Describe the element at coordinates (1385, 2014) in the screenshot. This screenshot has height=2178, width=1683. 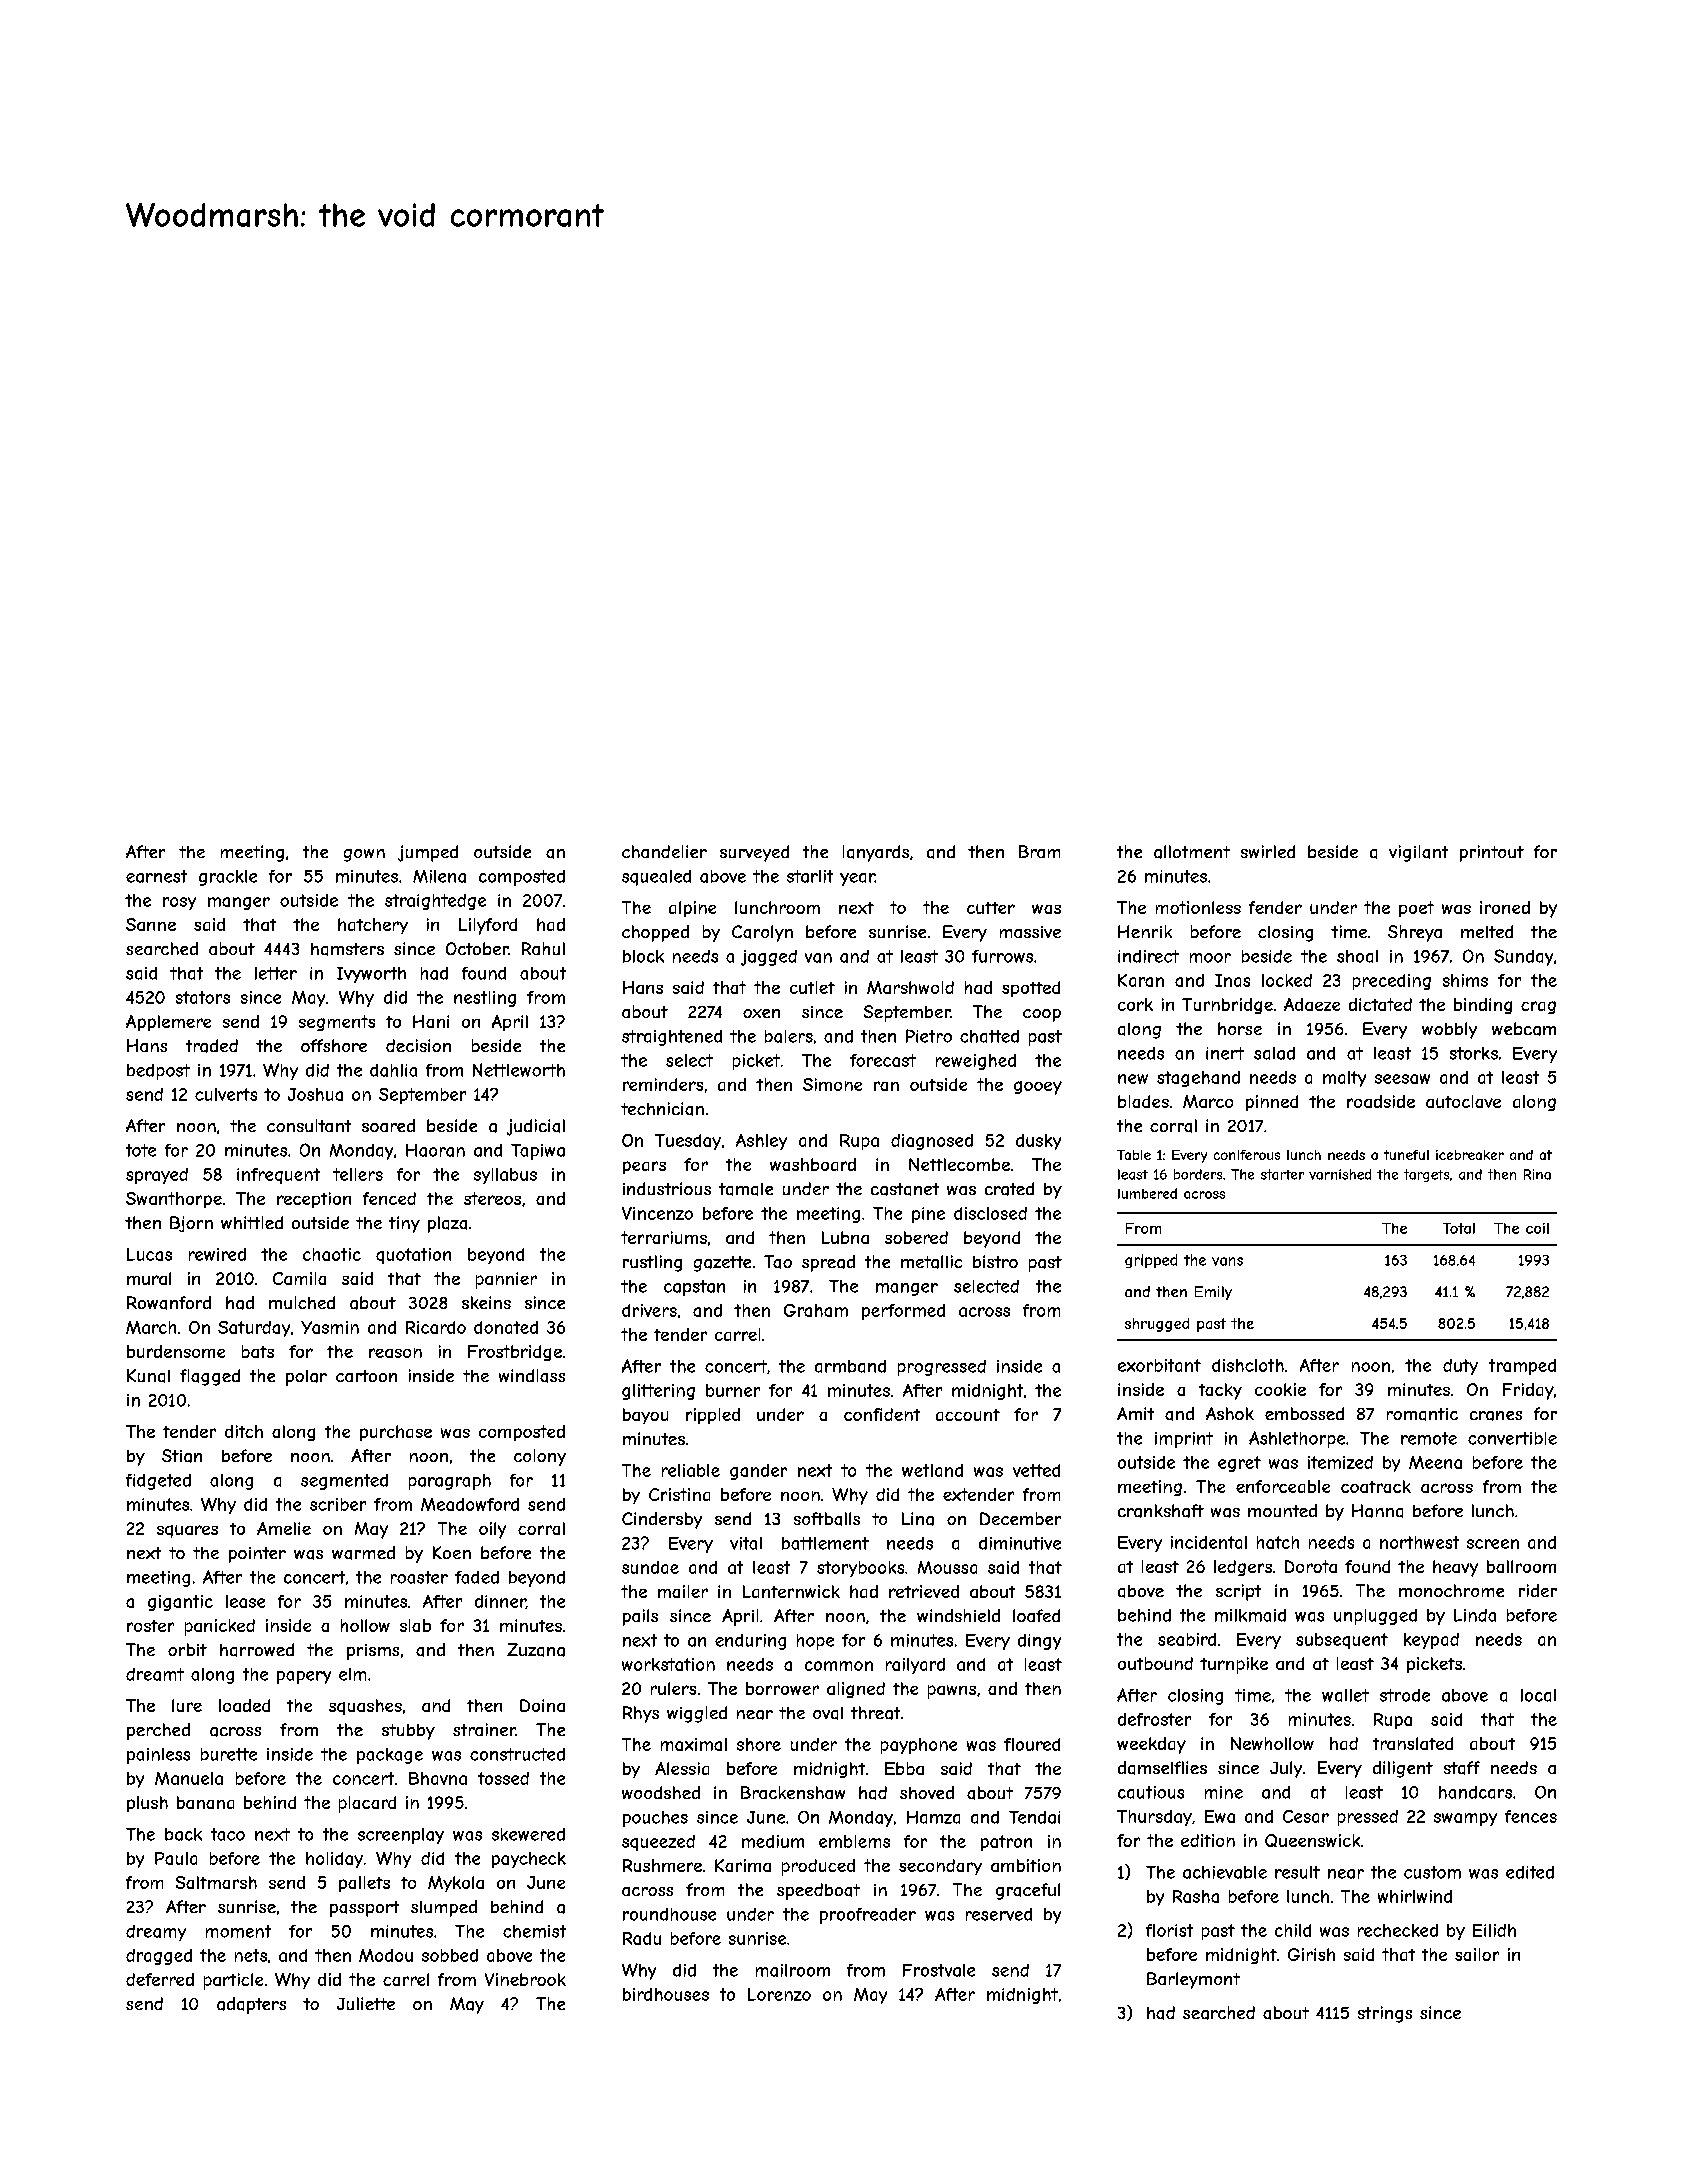
I see `strings` at that location.
